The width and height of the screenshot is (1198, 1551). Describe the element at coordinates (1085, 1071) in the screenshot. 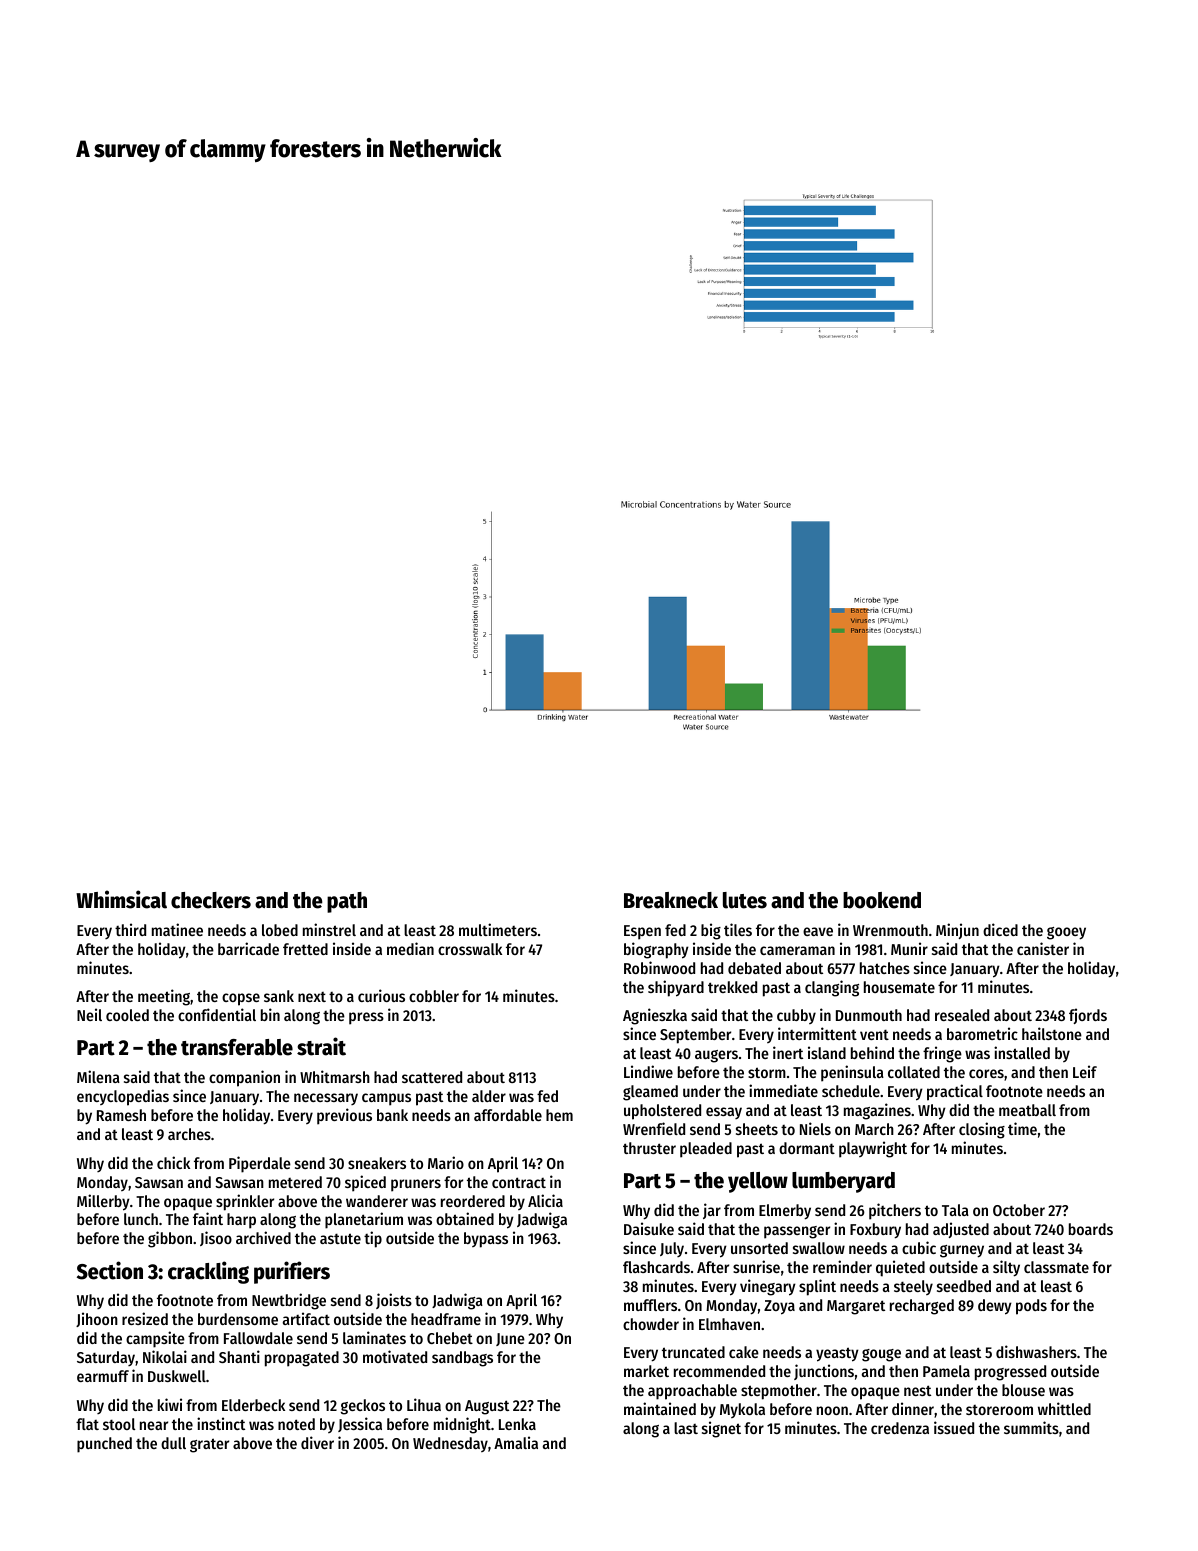

I see `Leif` at that location.
